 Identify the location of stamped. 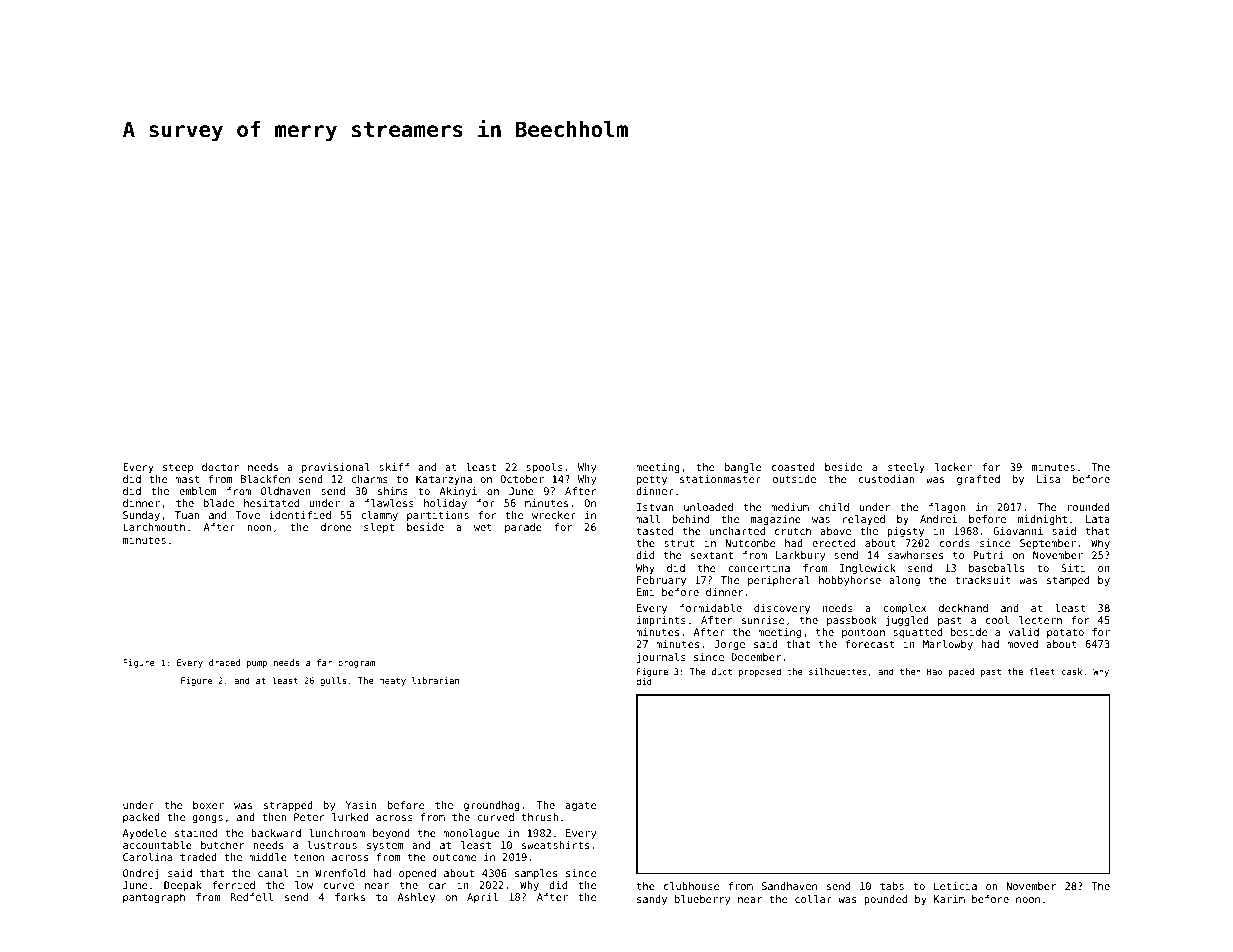
(1068, 581).
